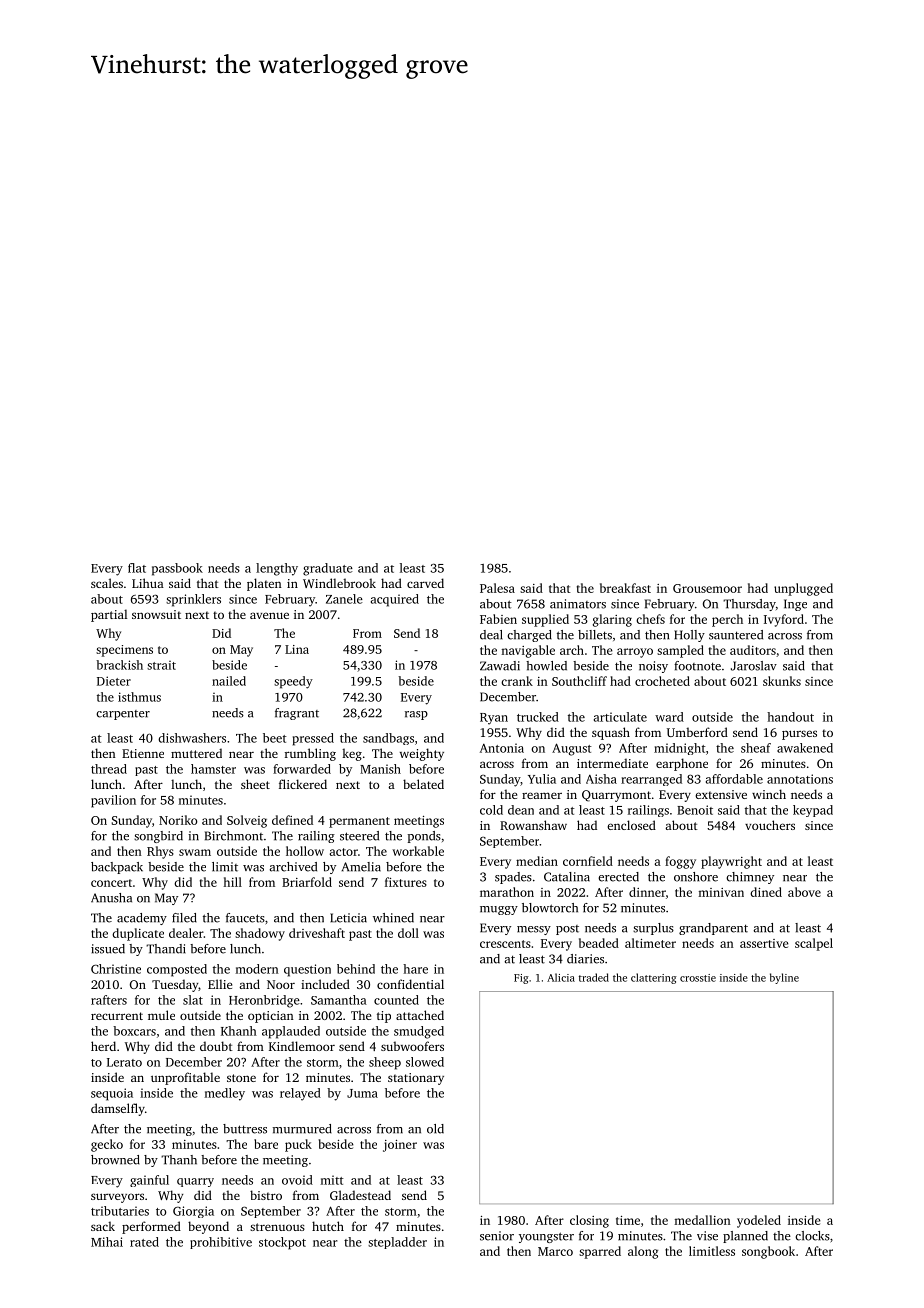 The height and width of the screenshot is (1308, 924). I want to click on acquired, so click(395, 600).
